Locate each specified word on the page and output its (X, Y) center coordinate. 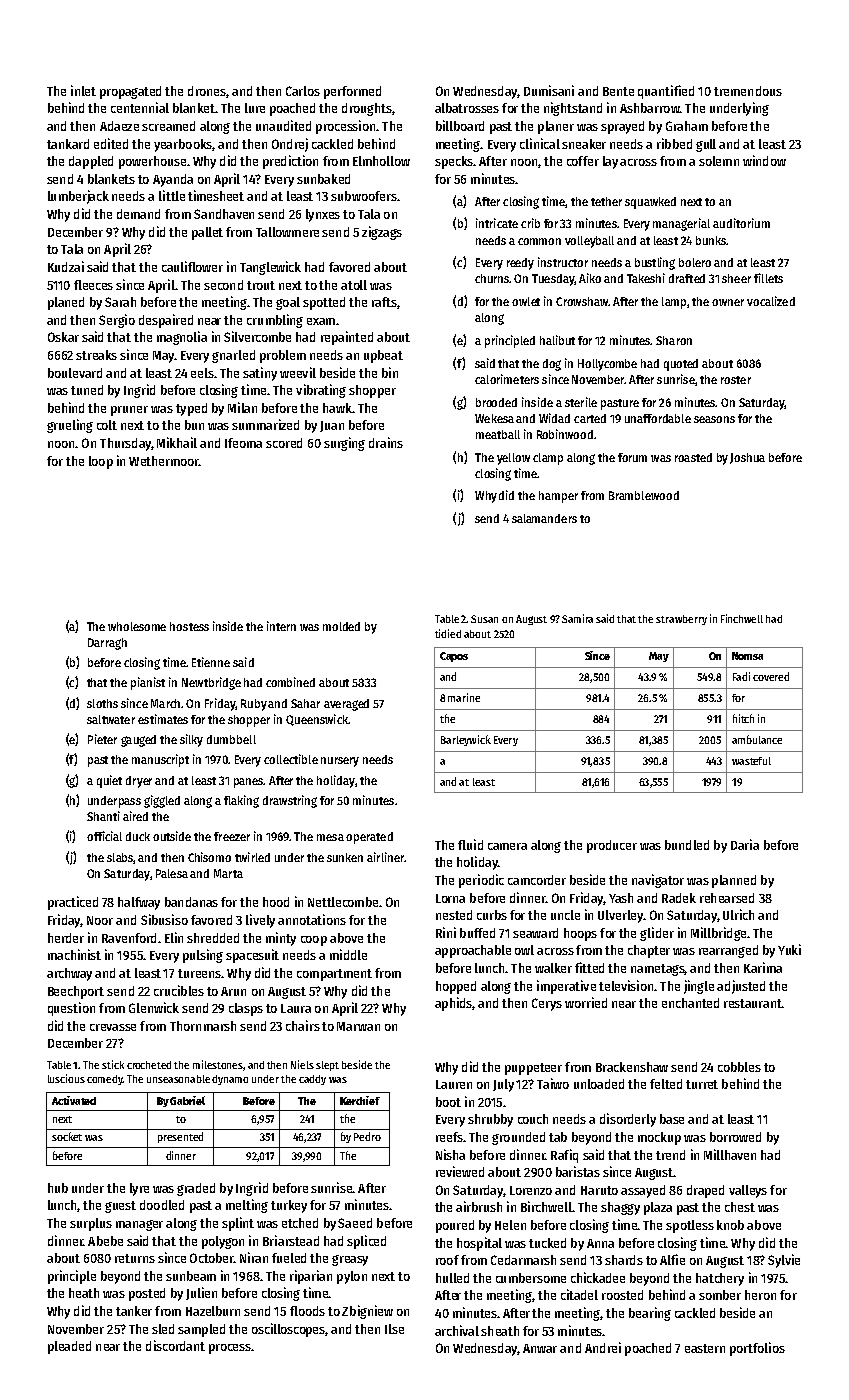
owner (728, 302)
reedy (520, 264)
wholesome (137, 626)
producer (612, 846)
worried (586, 1002)
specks (454, 162)
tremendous (748, 91)
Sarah (120, 302)
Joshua (747, 458)
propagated (130, 92)
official (104, 836)
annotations (312, 919)
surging (344, 444)
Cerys (547, 1004)
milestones (218, 1064)
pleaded (69, 1347)
